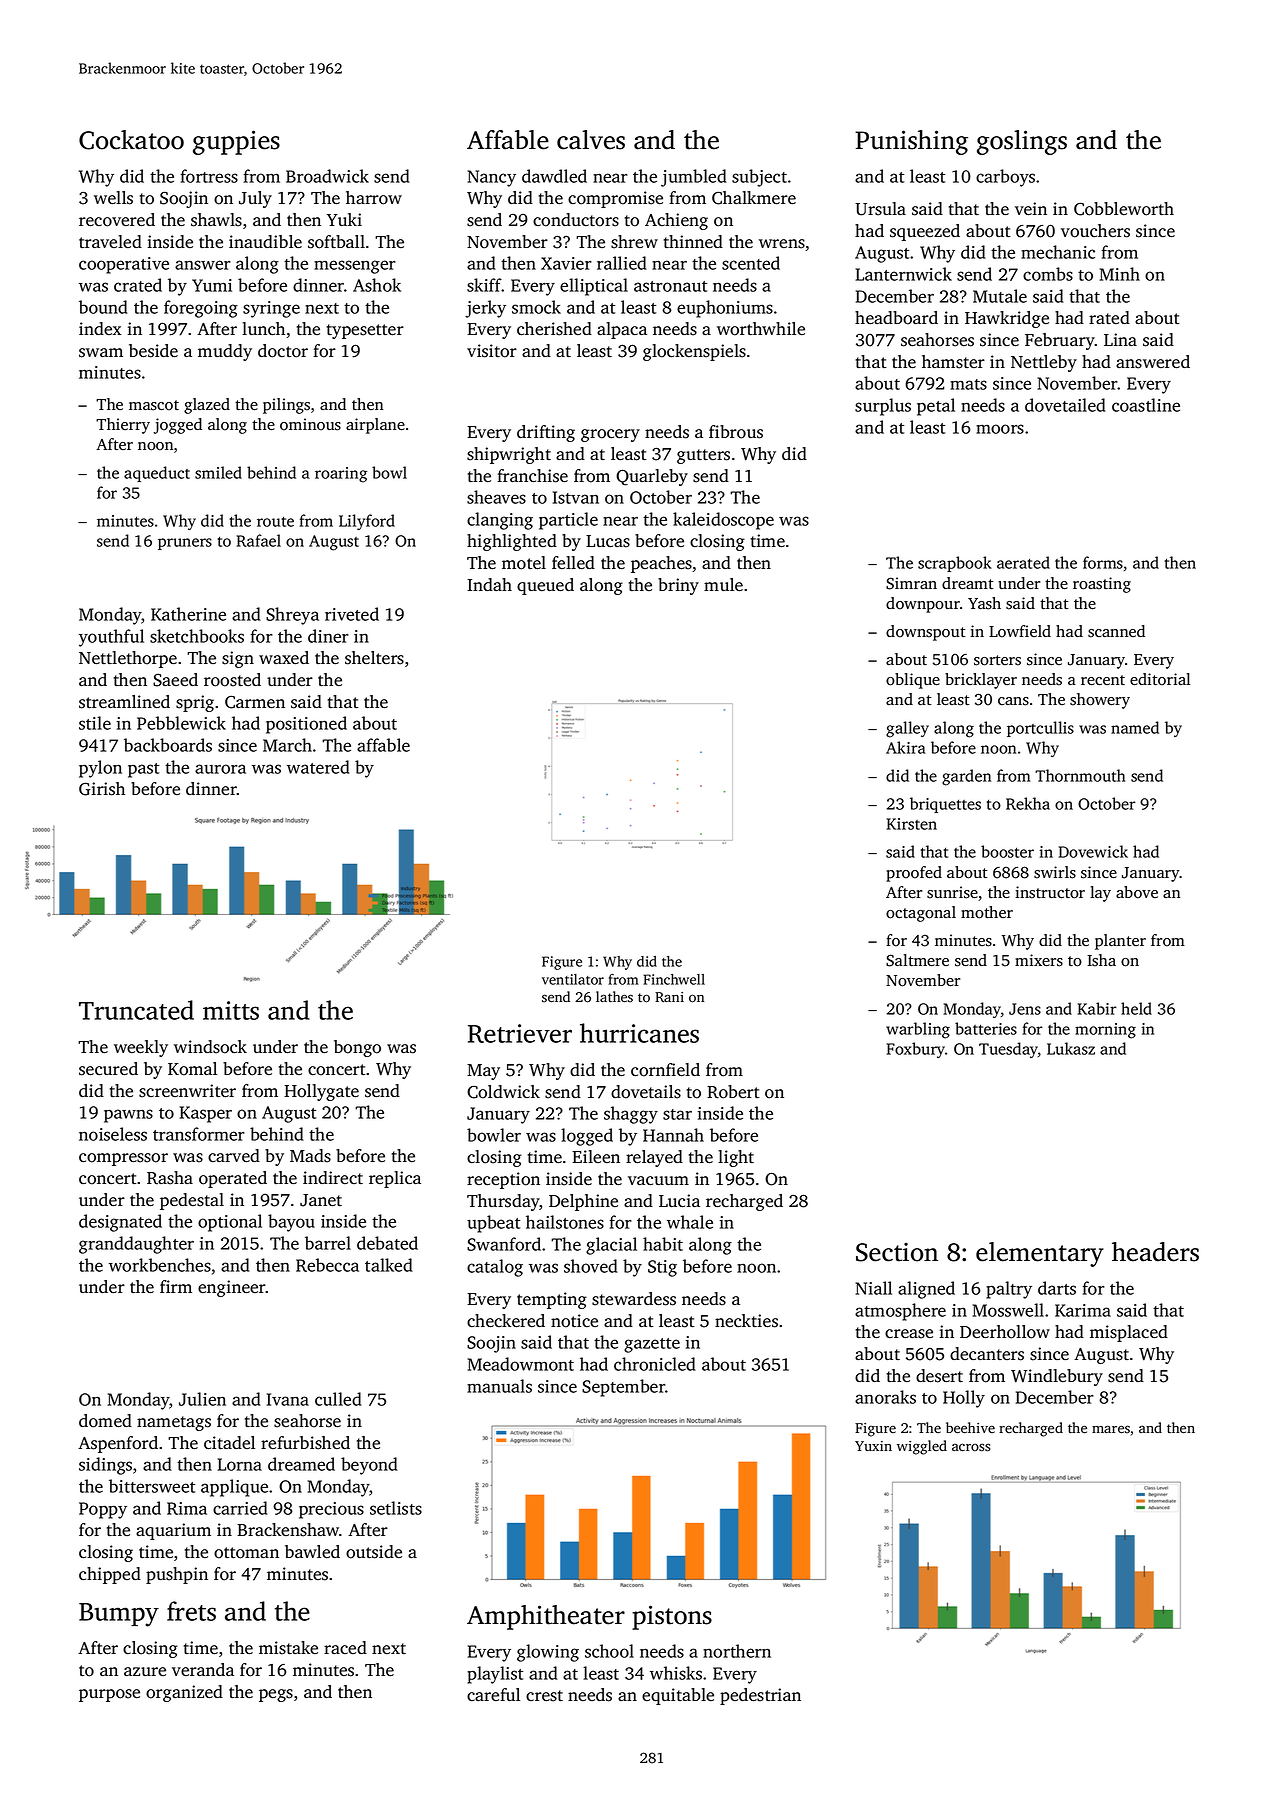 This page has width=1280, height=1810. Describe the element at coordinates (554, 176) in the page. I see `dawdled` at that location.
